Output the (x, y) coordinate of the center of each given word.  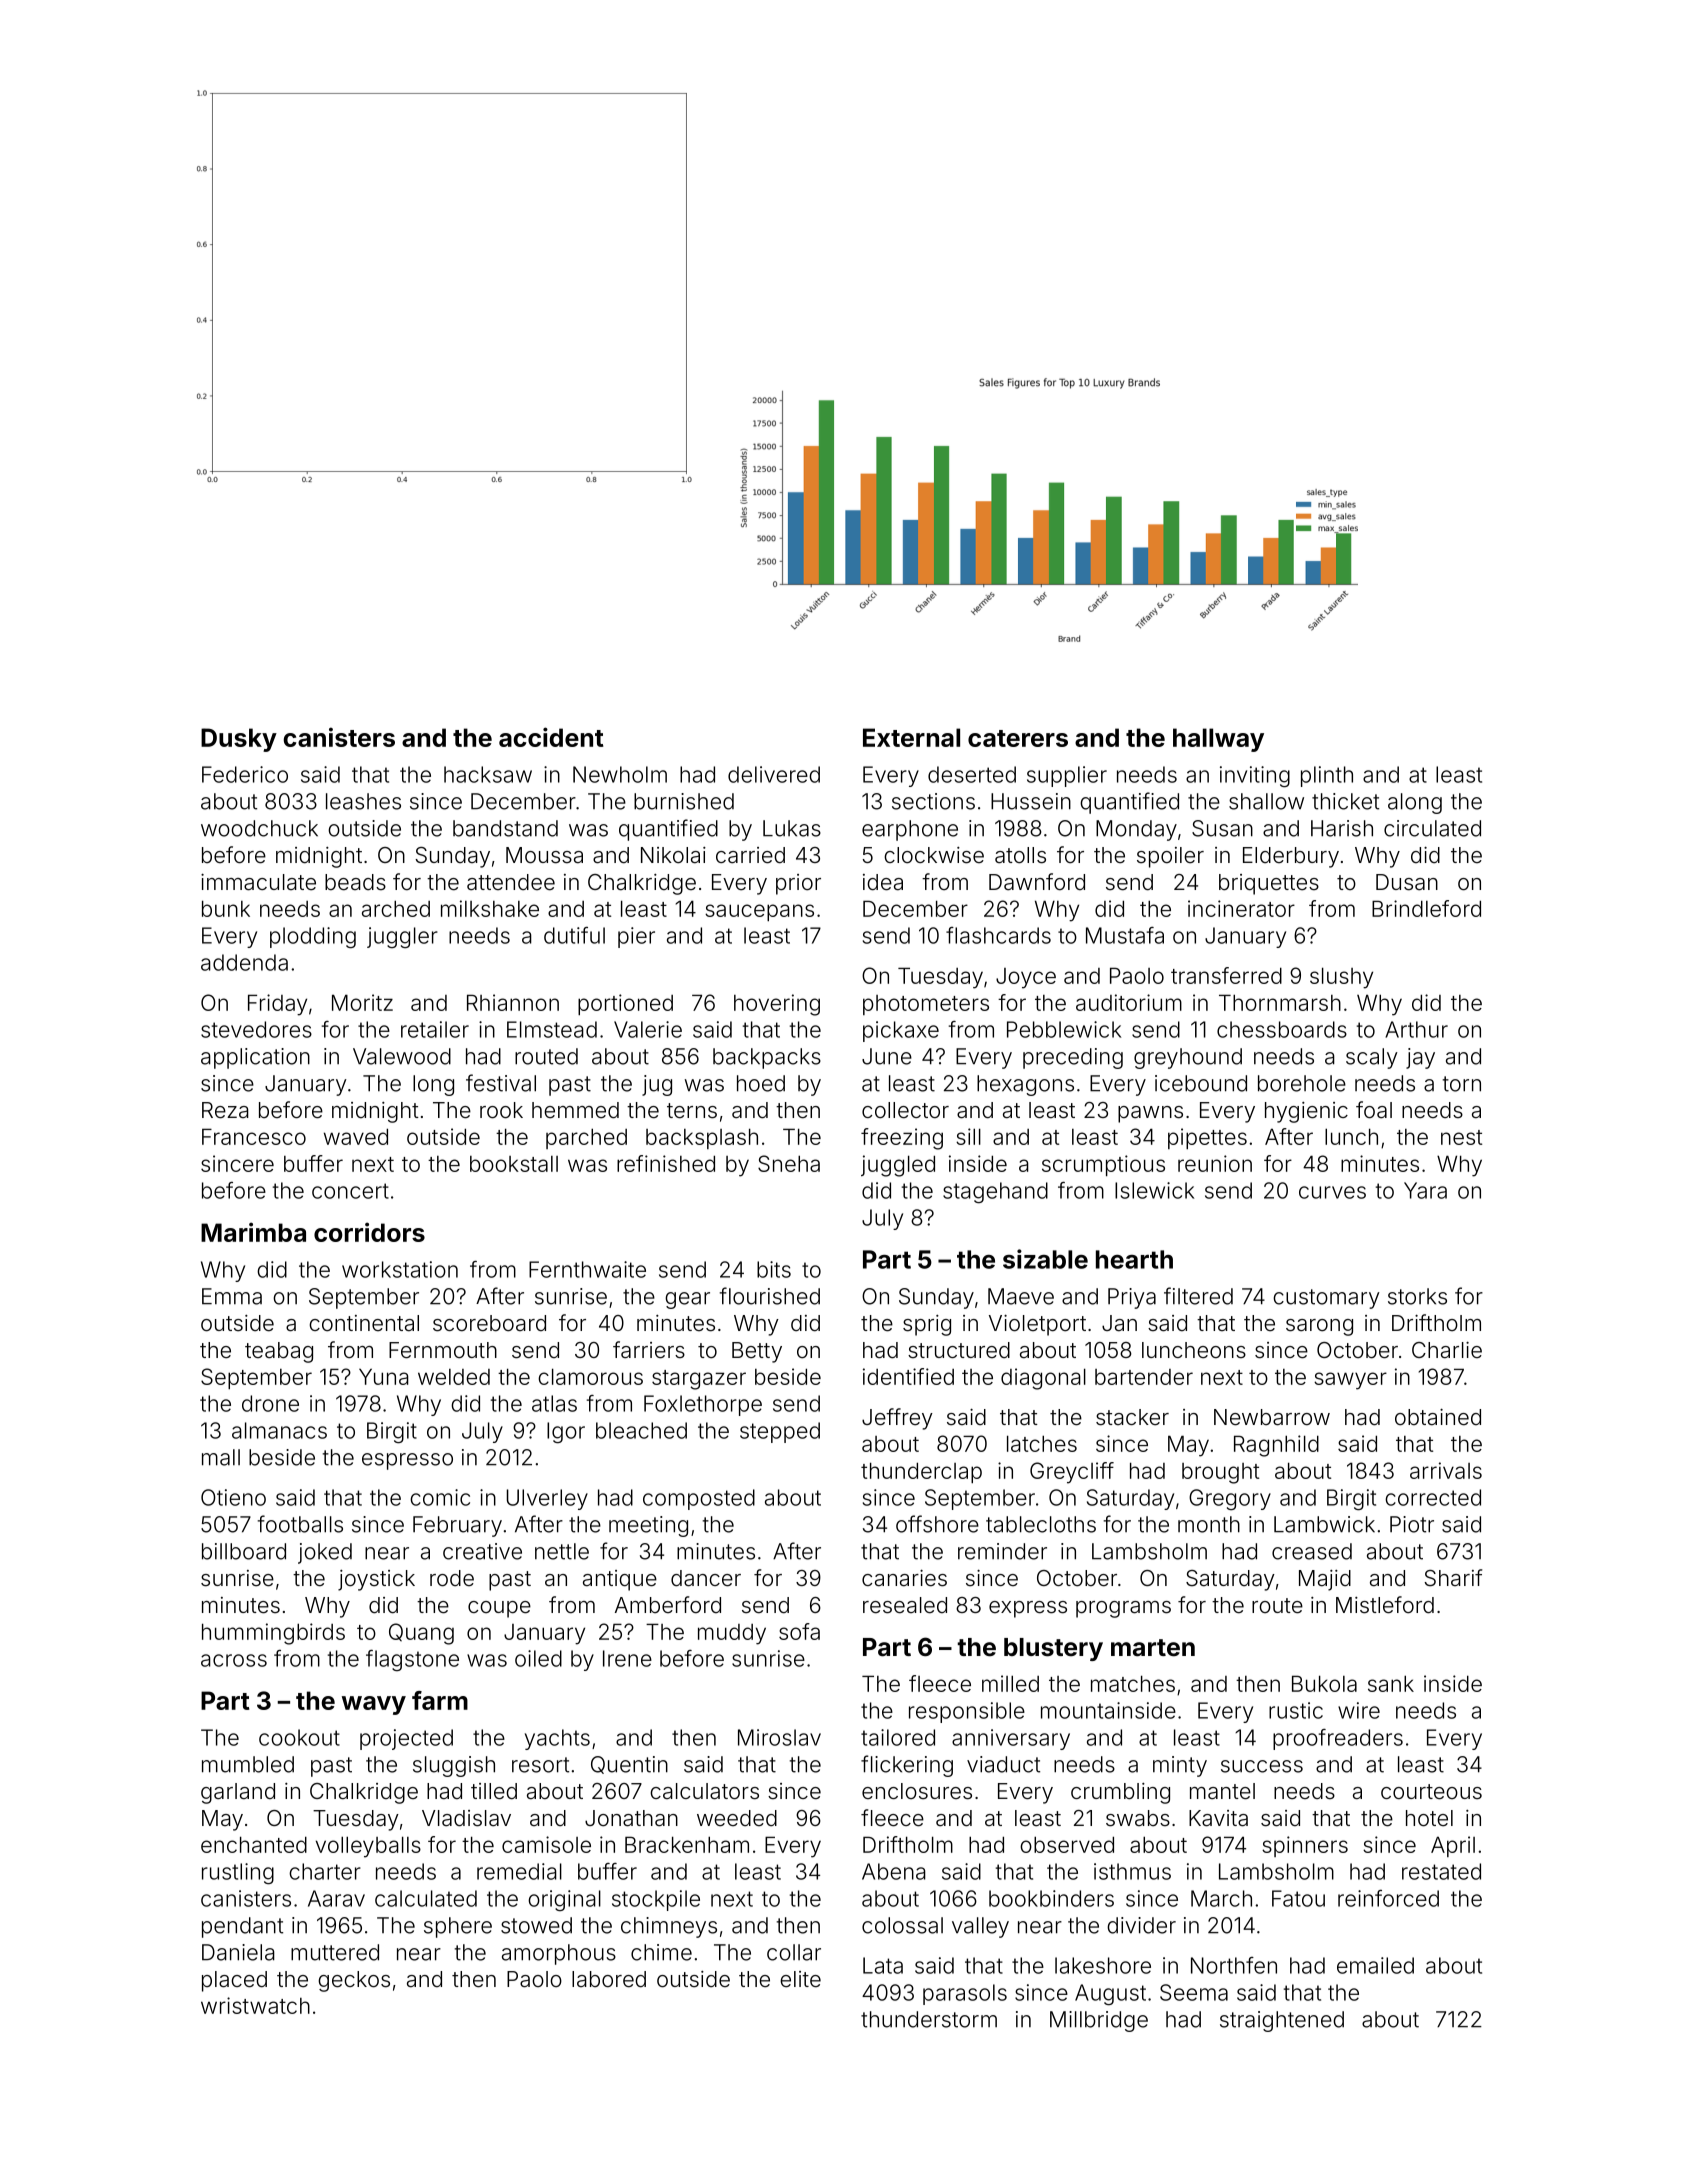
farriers (649, 1350)
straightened (1282, 2021)
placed (234, 1981)
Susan (1222, 828)
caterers (1018, 738)
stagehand (995, 1192)
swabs (1138, 1818)
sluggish (454, 1766)
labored (609, 1979)
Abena (894, 1871)
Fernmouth (443, 1350)
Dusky (239, 740)
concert (350, 1191)
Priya (1132, 1298)
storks (1417, 1296)
